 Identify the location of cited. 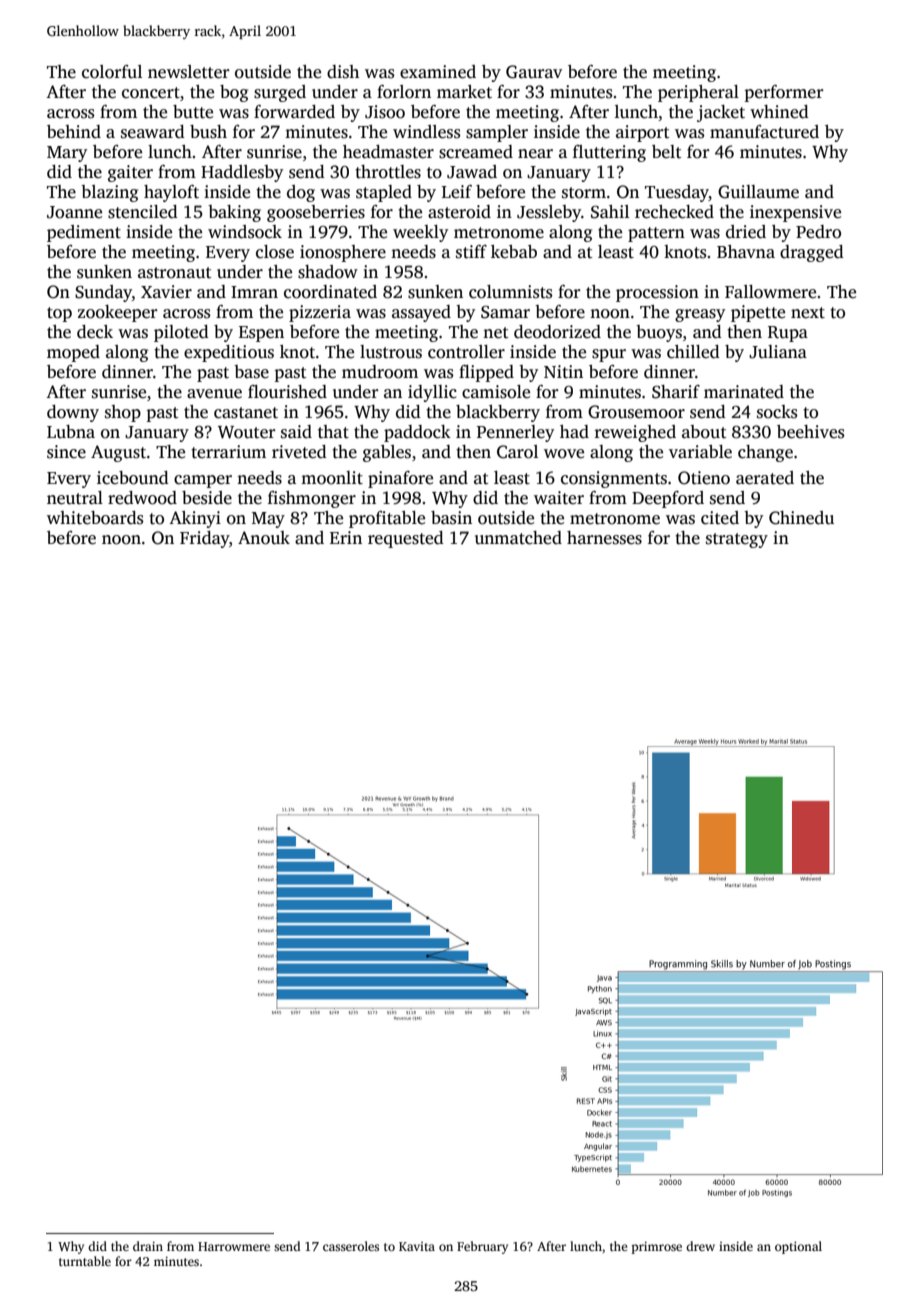
(720, 518).
